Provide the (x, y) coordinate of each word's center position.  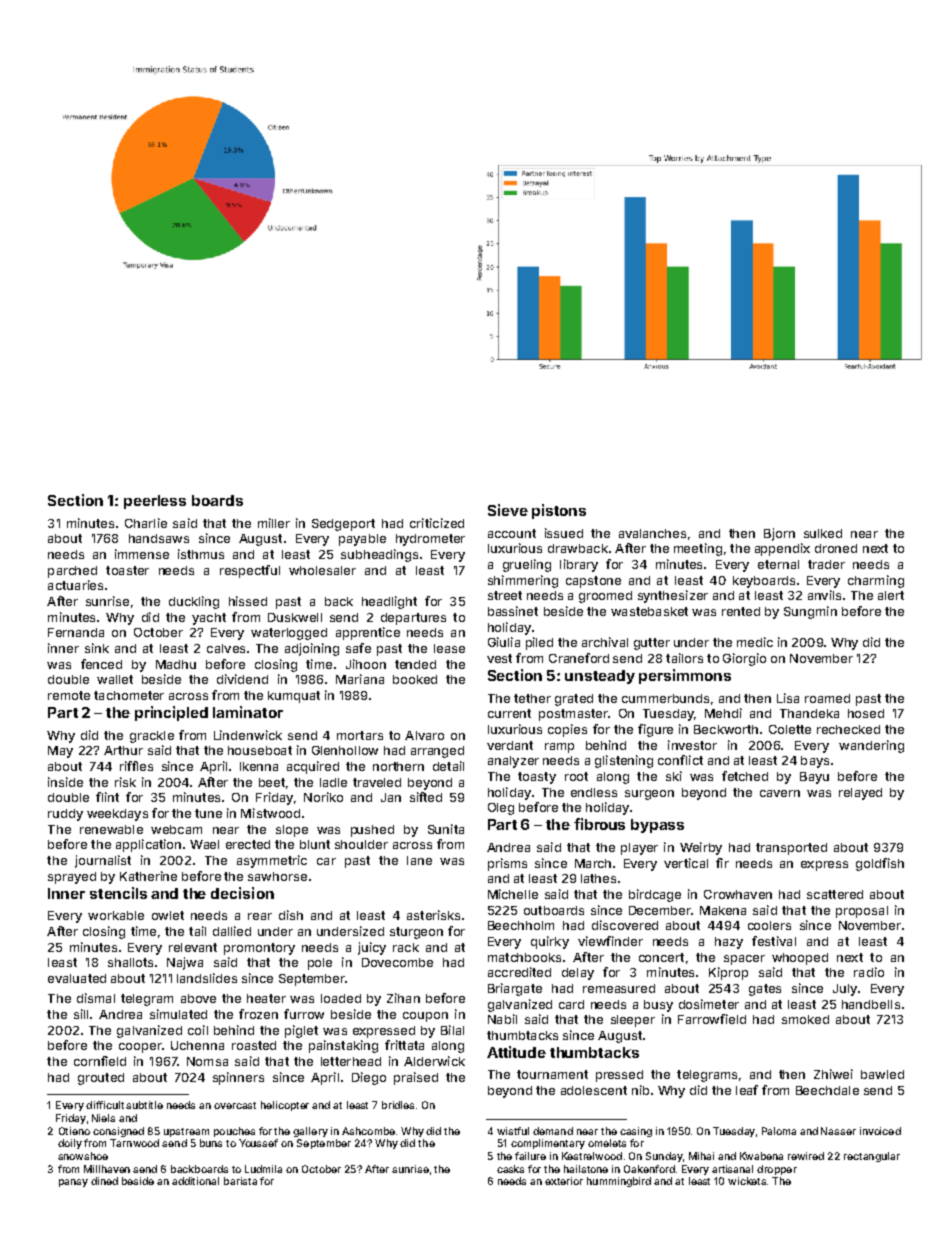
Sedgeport (343, 525)
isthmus (201, 554)
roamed (827, 698)
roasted (254, 1045)
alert (891, 595)
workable (116, 915)
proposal (862, 912)
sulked (823, 533)
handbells (871, 1004)
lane (419, 860)
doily (70, 1144)
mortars (360, 735)
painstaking (343, 1046)
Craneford (579, 658)
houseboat (260, 750)
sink (97, 648)
